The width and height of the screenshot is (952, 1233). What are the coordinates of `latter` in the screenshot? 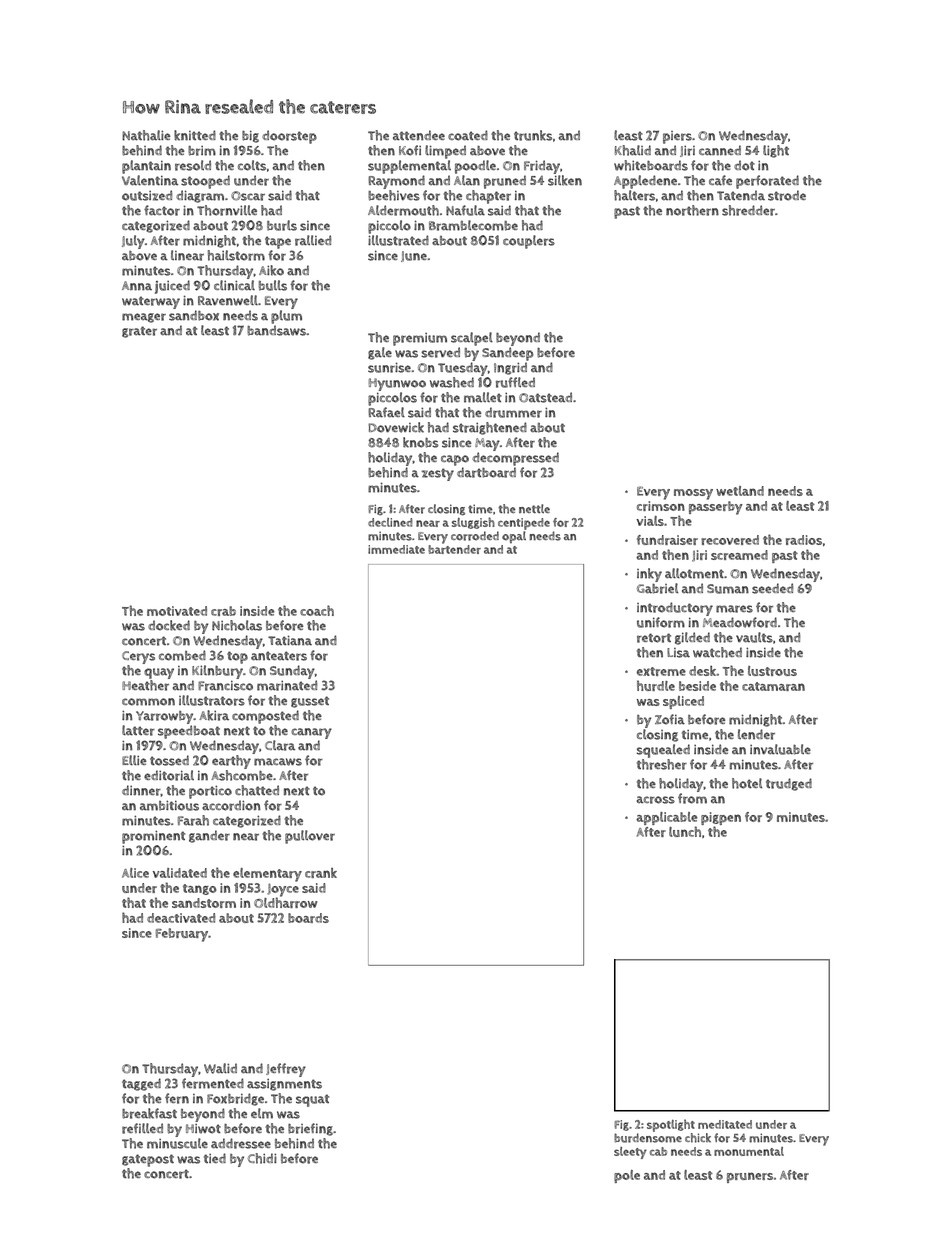 It's located at (138, 730).
